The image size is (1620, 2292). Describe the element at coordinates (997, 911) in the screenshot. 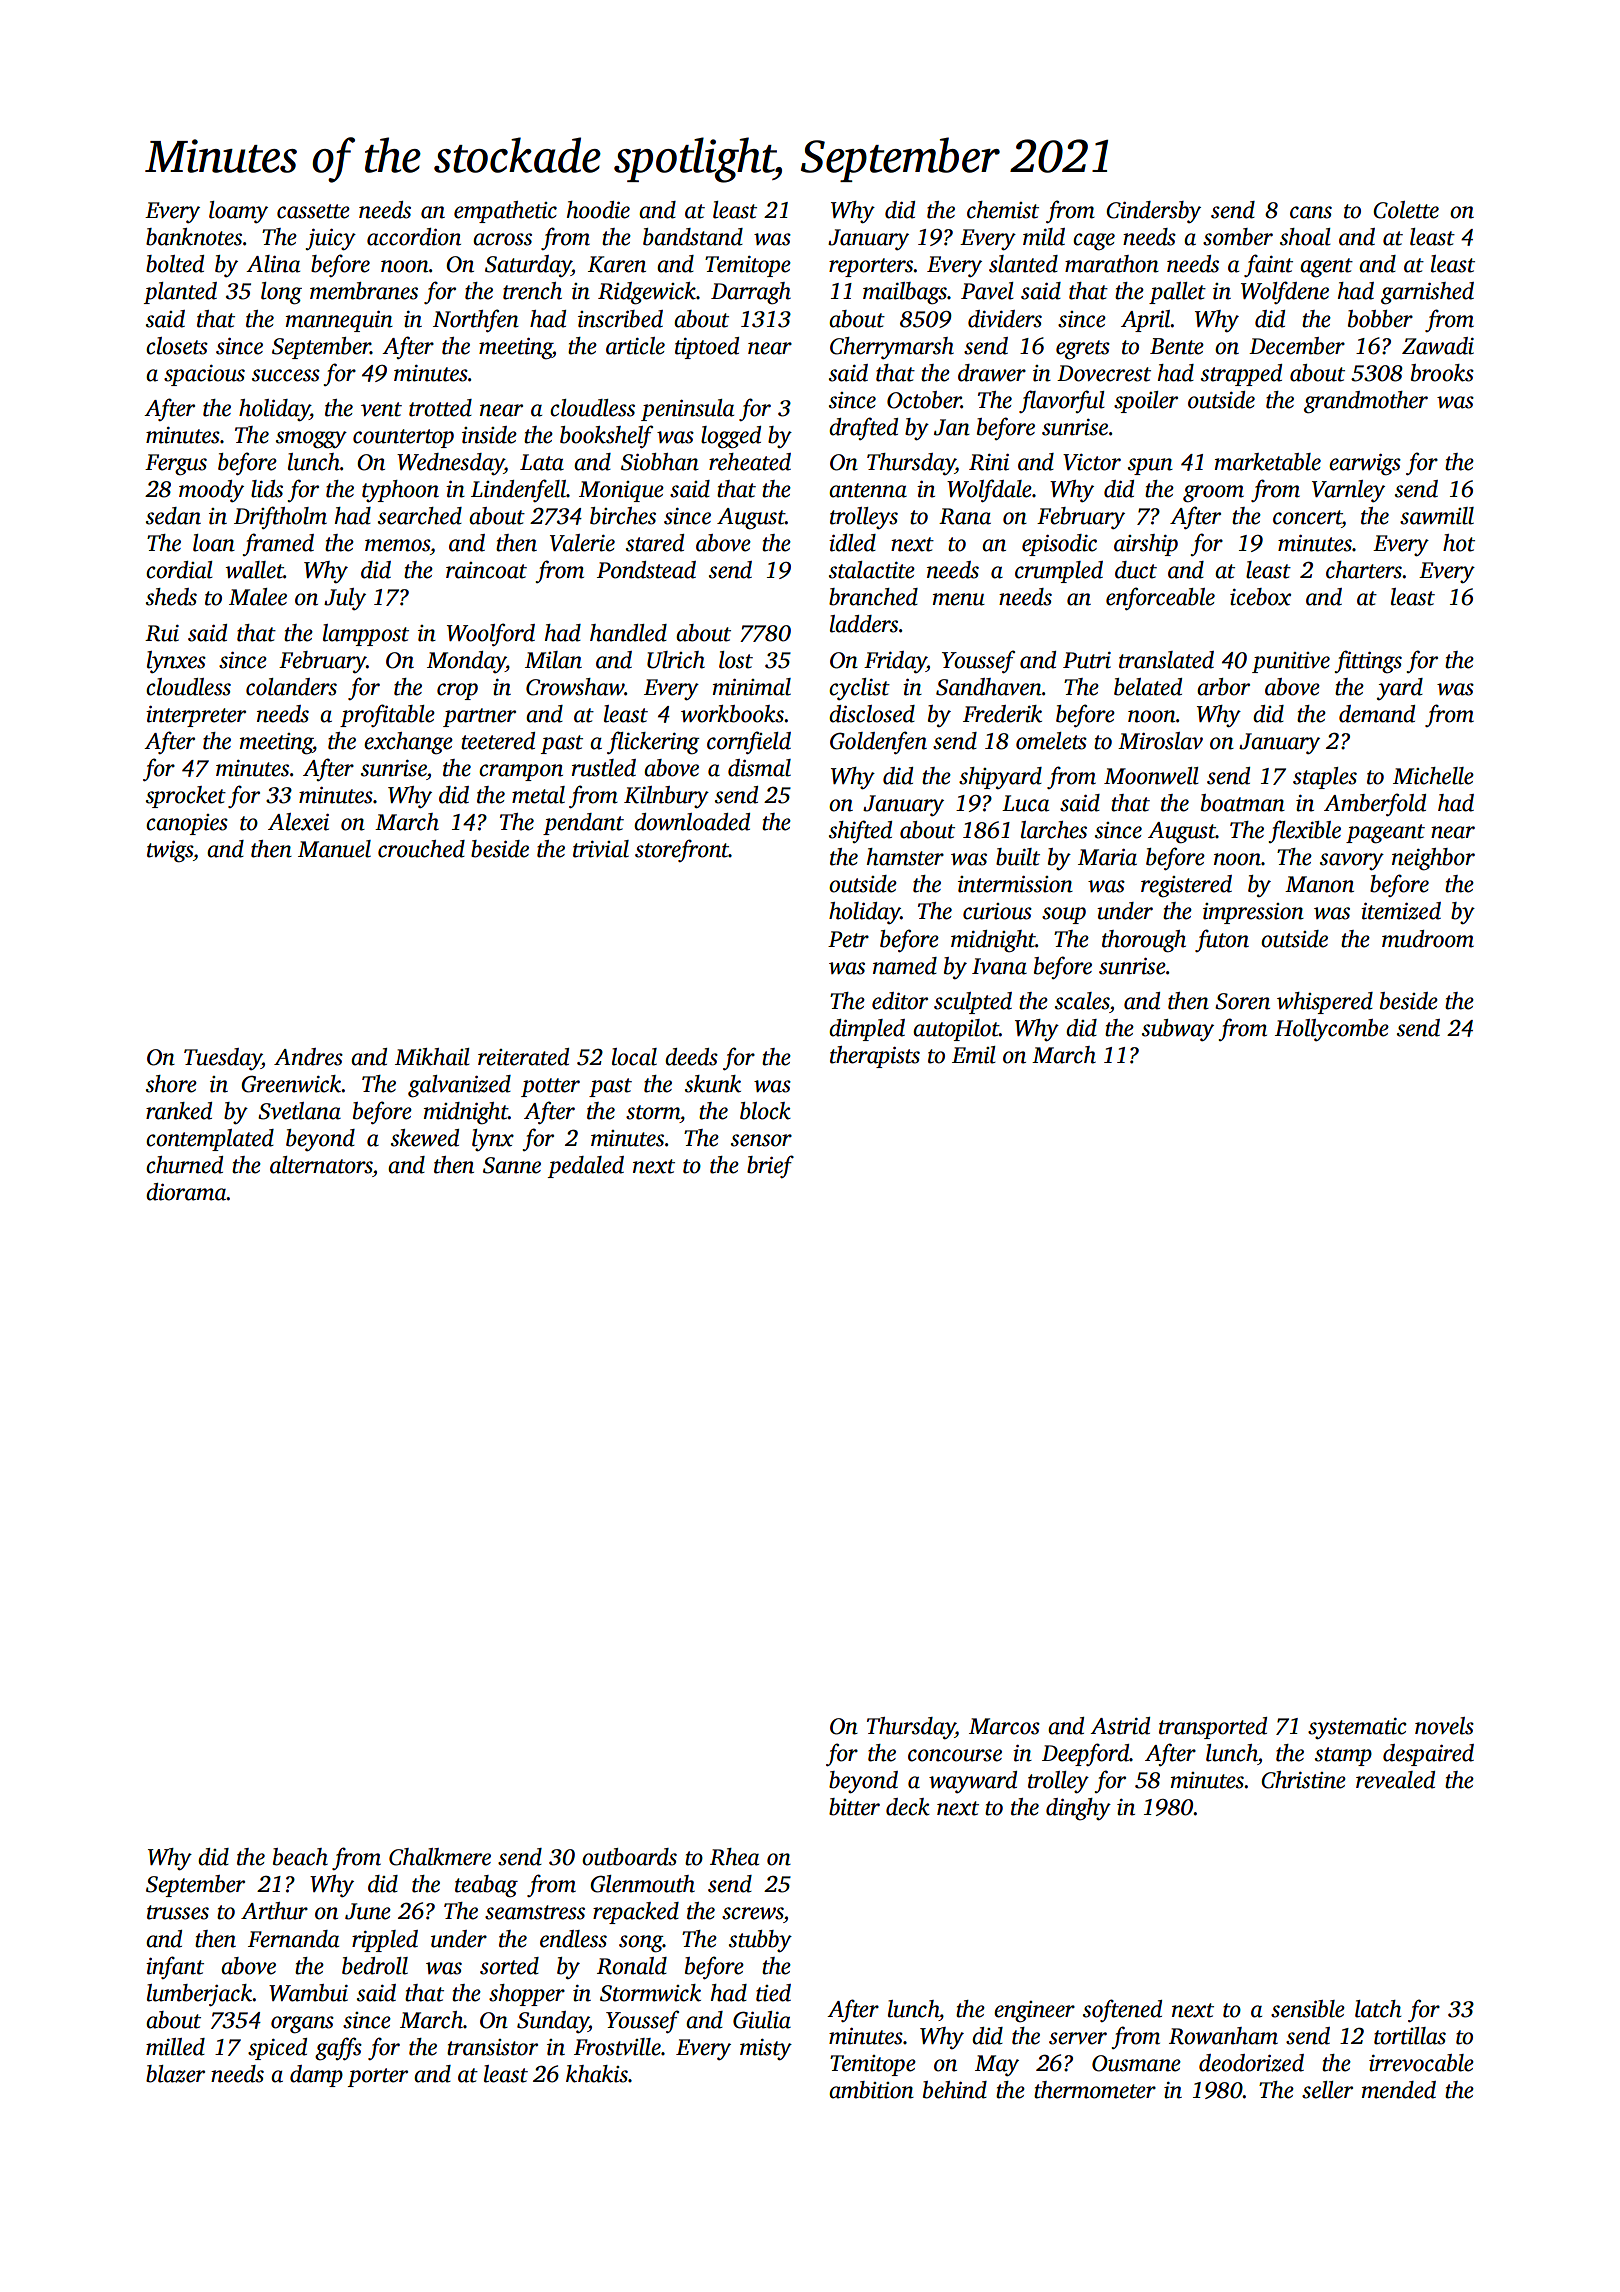

I see `curious` at that location.
